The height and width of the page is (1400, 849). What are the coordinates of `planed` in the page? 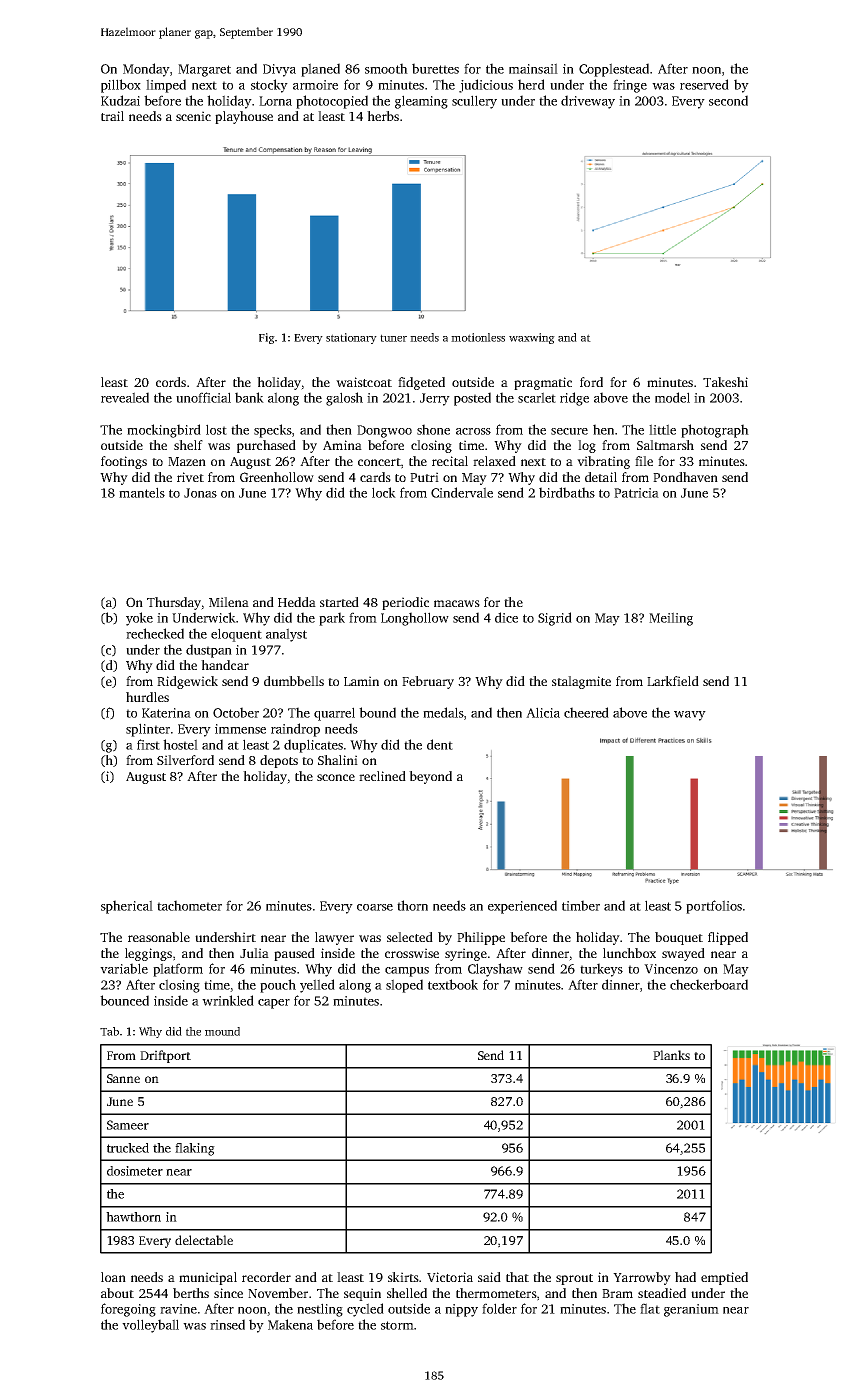 It's located at (320, 70).
